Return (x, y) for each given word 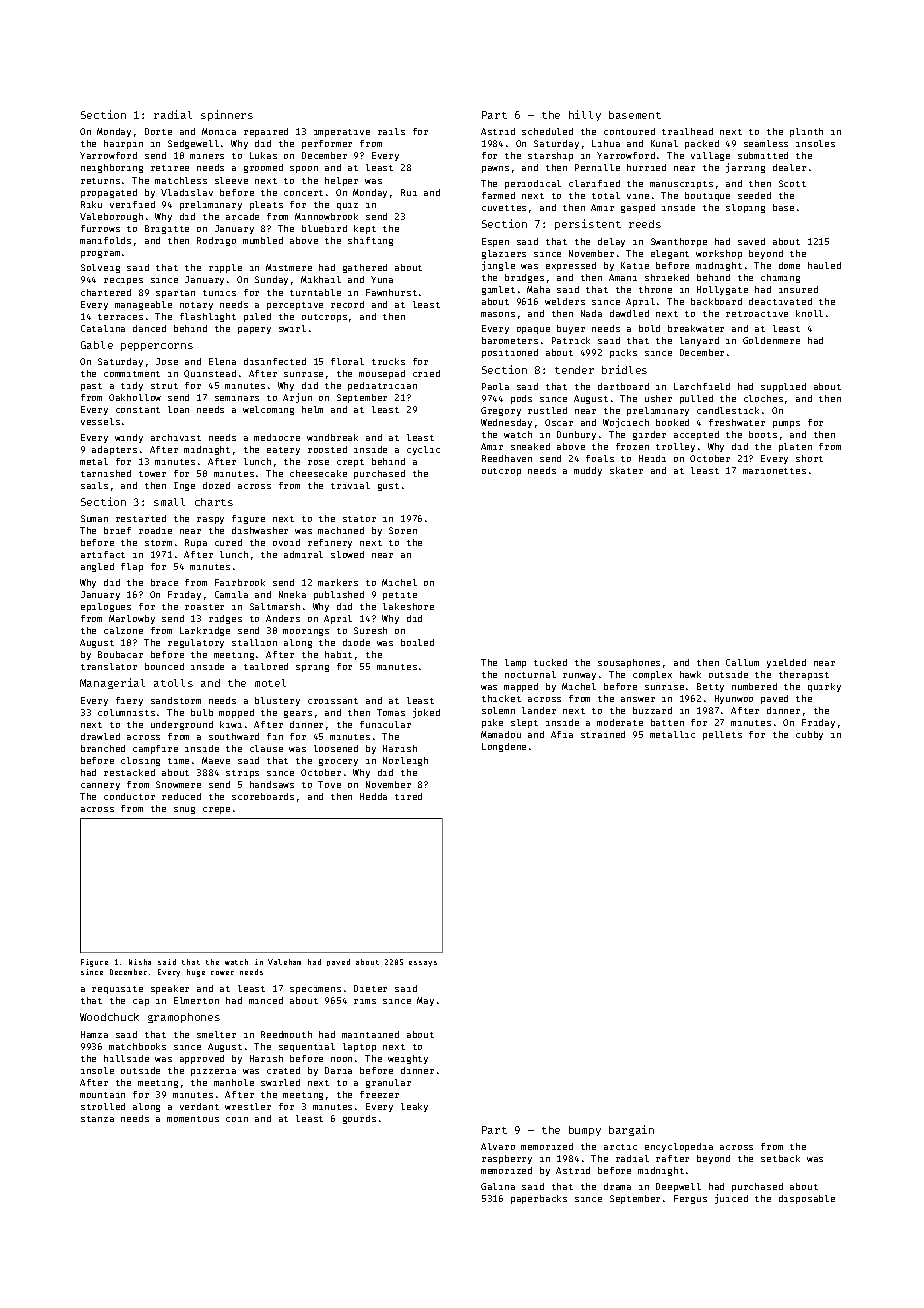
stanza (97, 1119)
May (425, 1001)
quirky (824, 687)
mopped (236, 713)
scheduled (547, 131)
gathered (365, 268)
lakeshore (408, 606)
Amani (623, 277)
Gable (97, 345)
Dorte (158, 131)
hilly (585, 115)
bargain (631, 1130)
